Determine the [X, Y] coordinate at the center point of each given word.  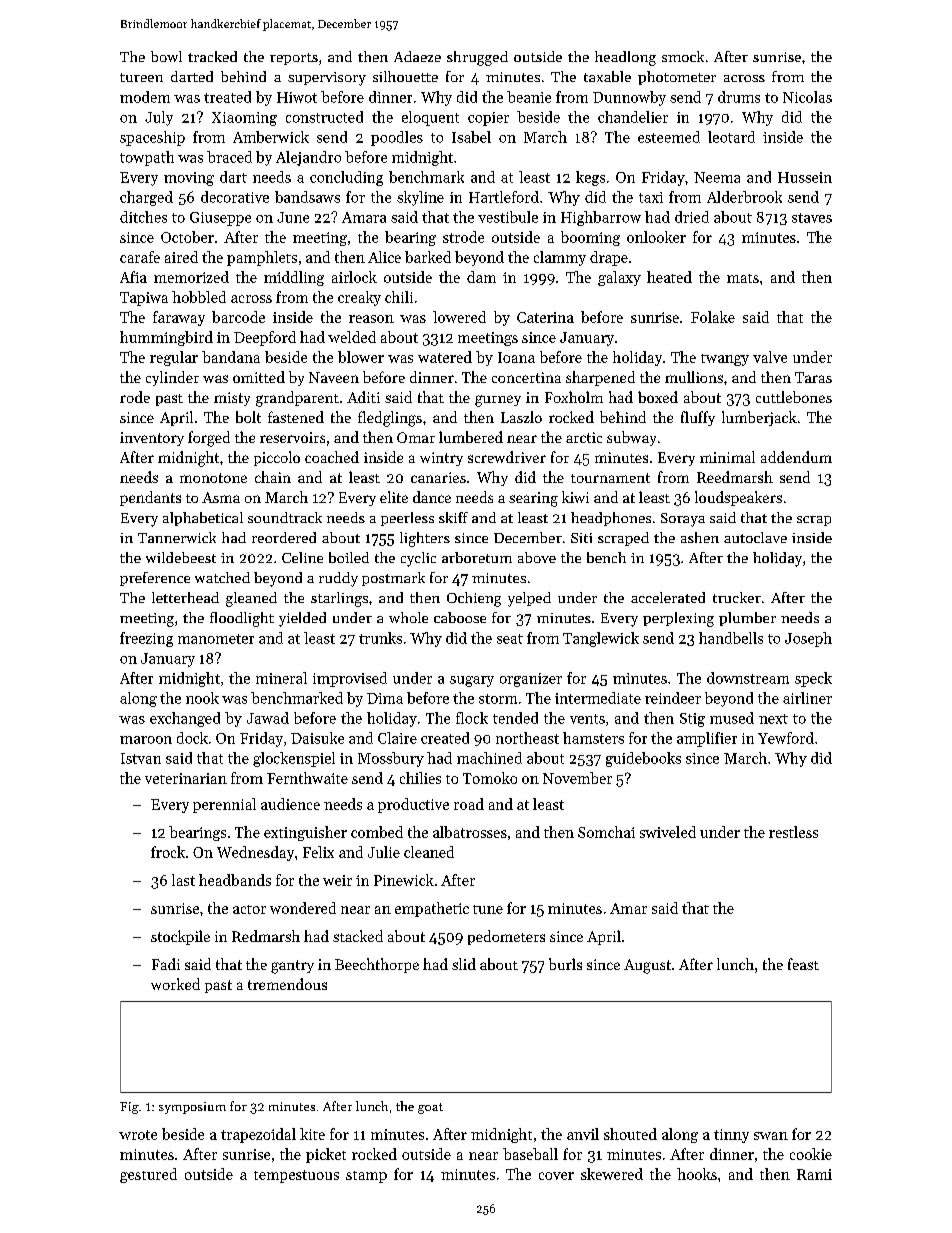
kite [312, 1134]
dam [481, 277]
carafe [140, 257]
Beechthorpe [377, 965]
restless [793, 832]
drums [739, 97]
